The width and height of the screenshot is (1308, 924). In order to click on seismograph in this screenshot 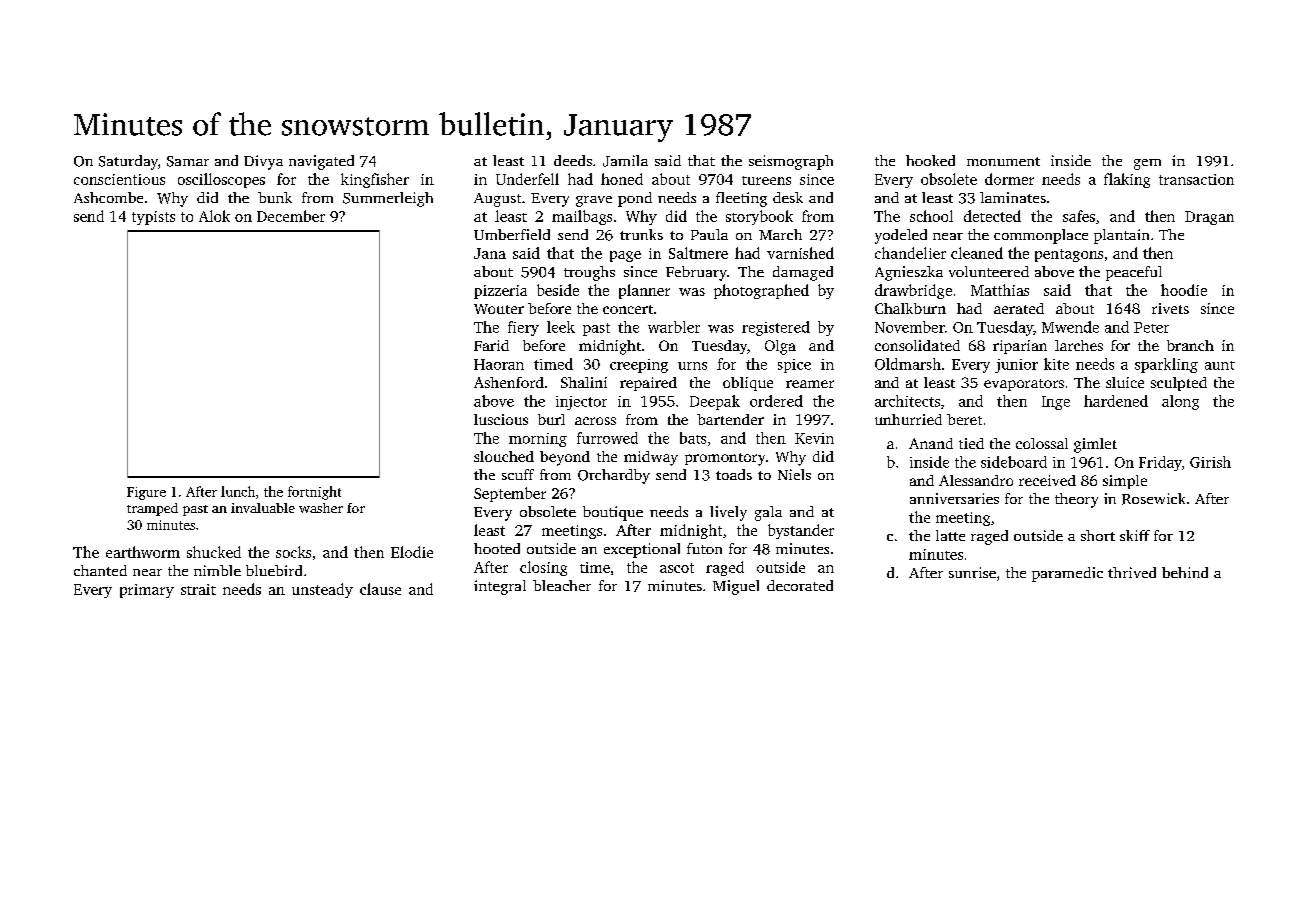, I will do `click(791, 162)`.
